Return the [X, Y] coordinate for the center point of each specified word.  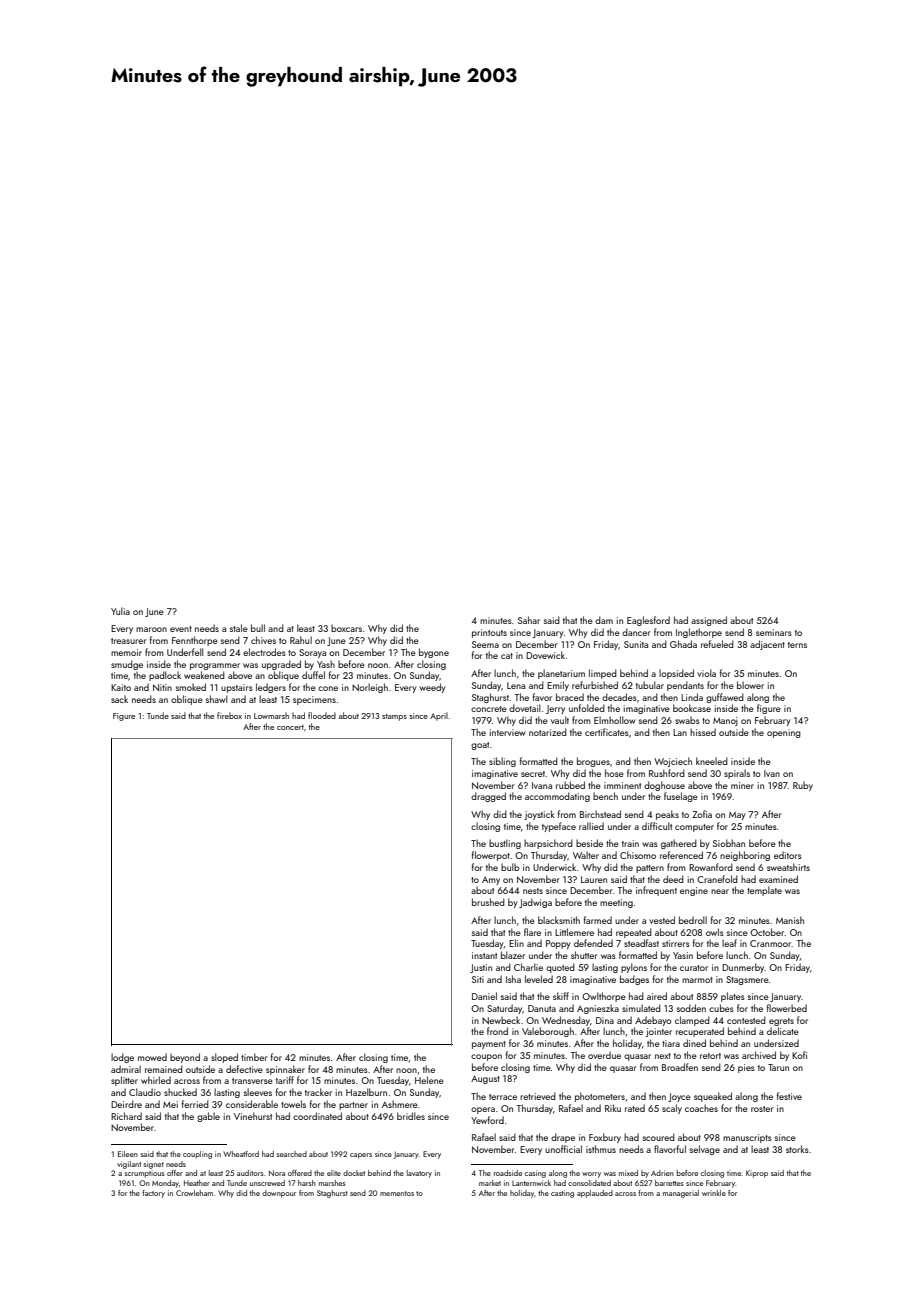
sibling [502, 762]
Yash [326, 664]
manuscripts [747, 1138]
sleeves [258, 1092]
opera [483, 1110]
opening [784, 733]
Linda [692, 697]
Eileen [128, 1154]
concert [290, 727]
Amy [491, 881]
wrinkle [714, 1193]
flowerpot [491, 856]
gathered [679, 844]
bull [258, 628]
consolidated [589, 1183]
